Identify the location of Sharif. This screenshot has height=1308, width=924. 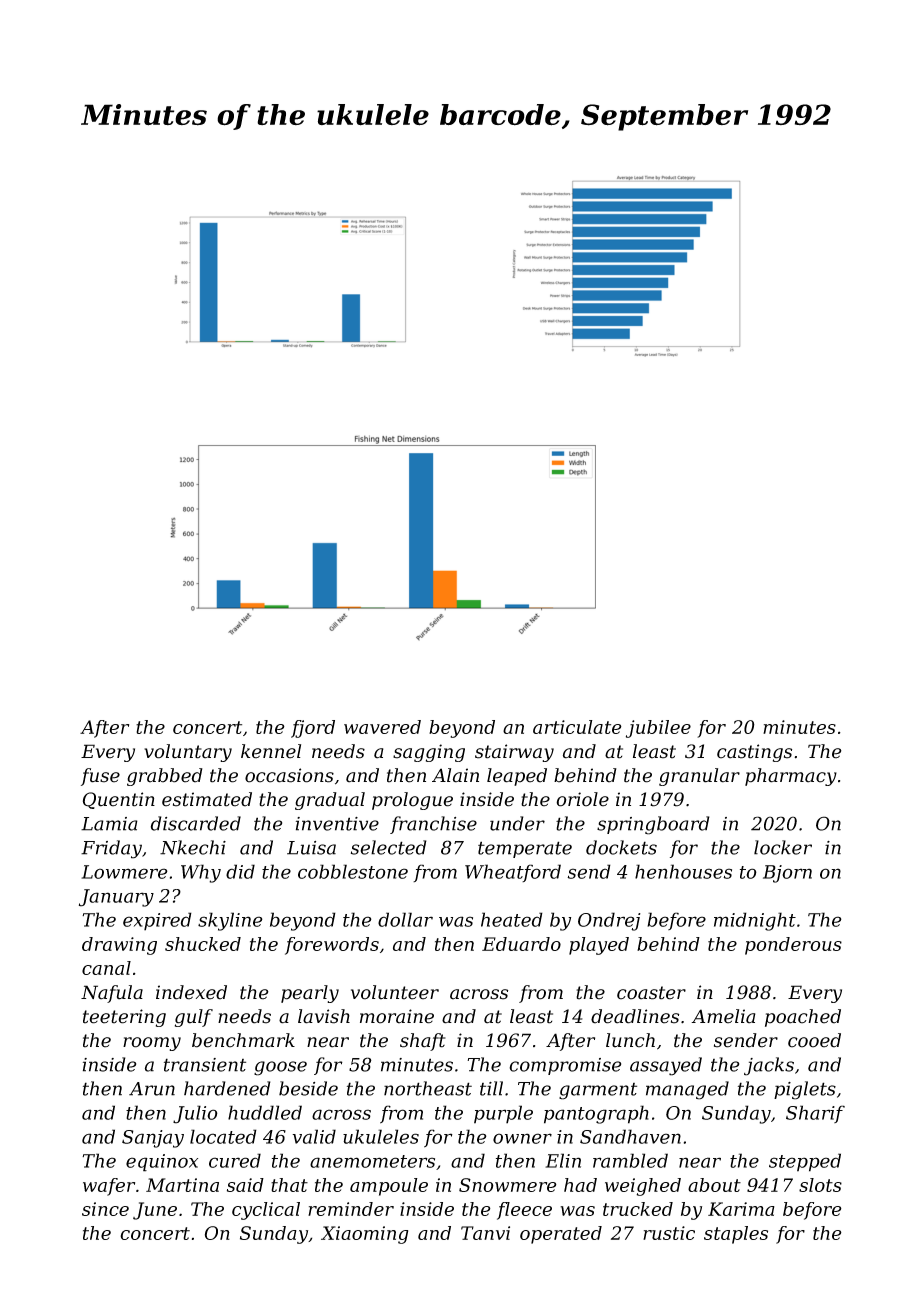
(815, 1114).
